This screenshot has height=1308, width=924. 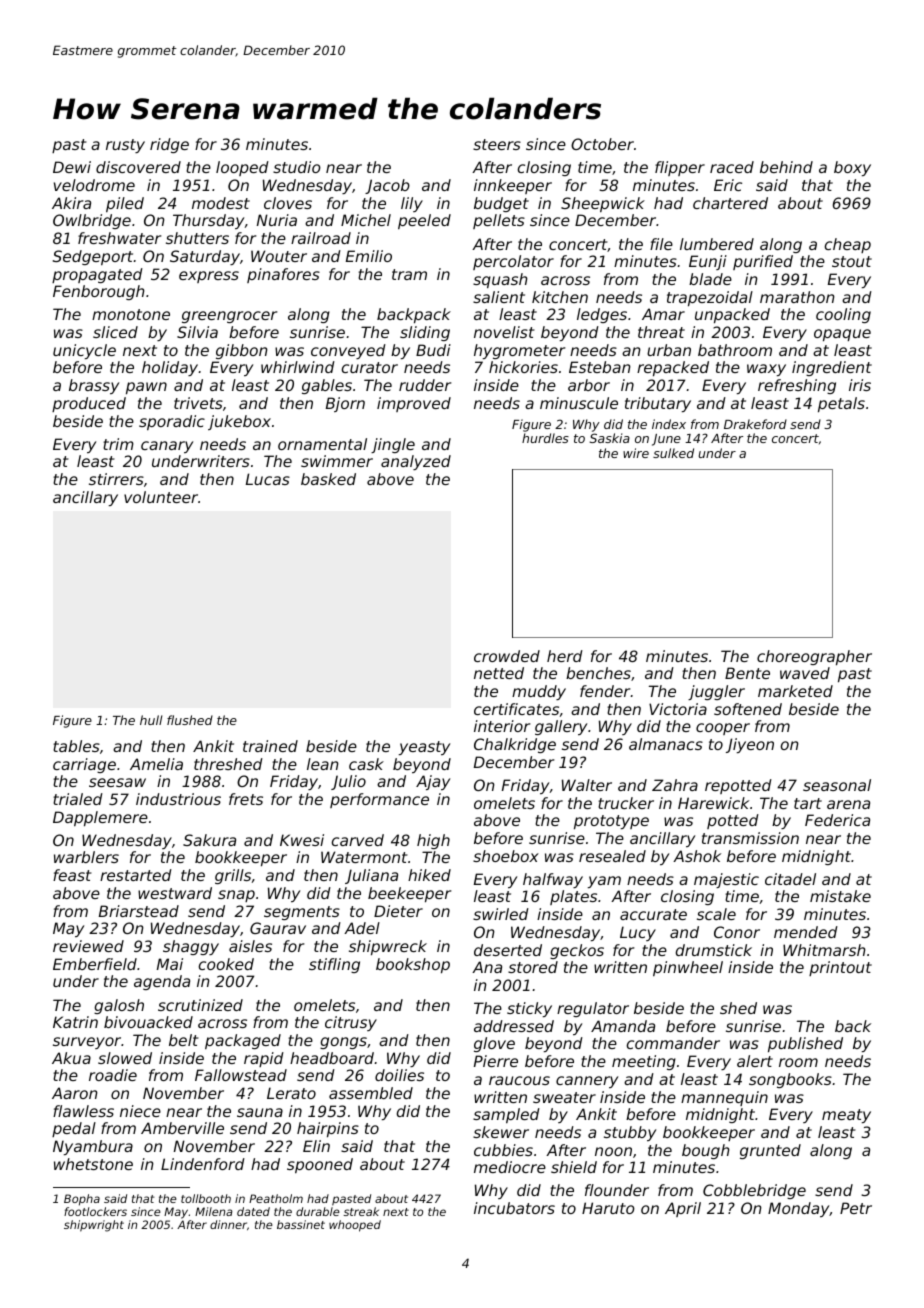 I want to click on herd, so click(x=565, y=656).
